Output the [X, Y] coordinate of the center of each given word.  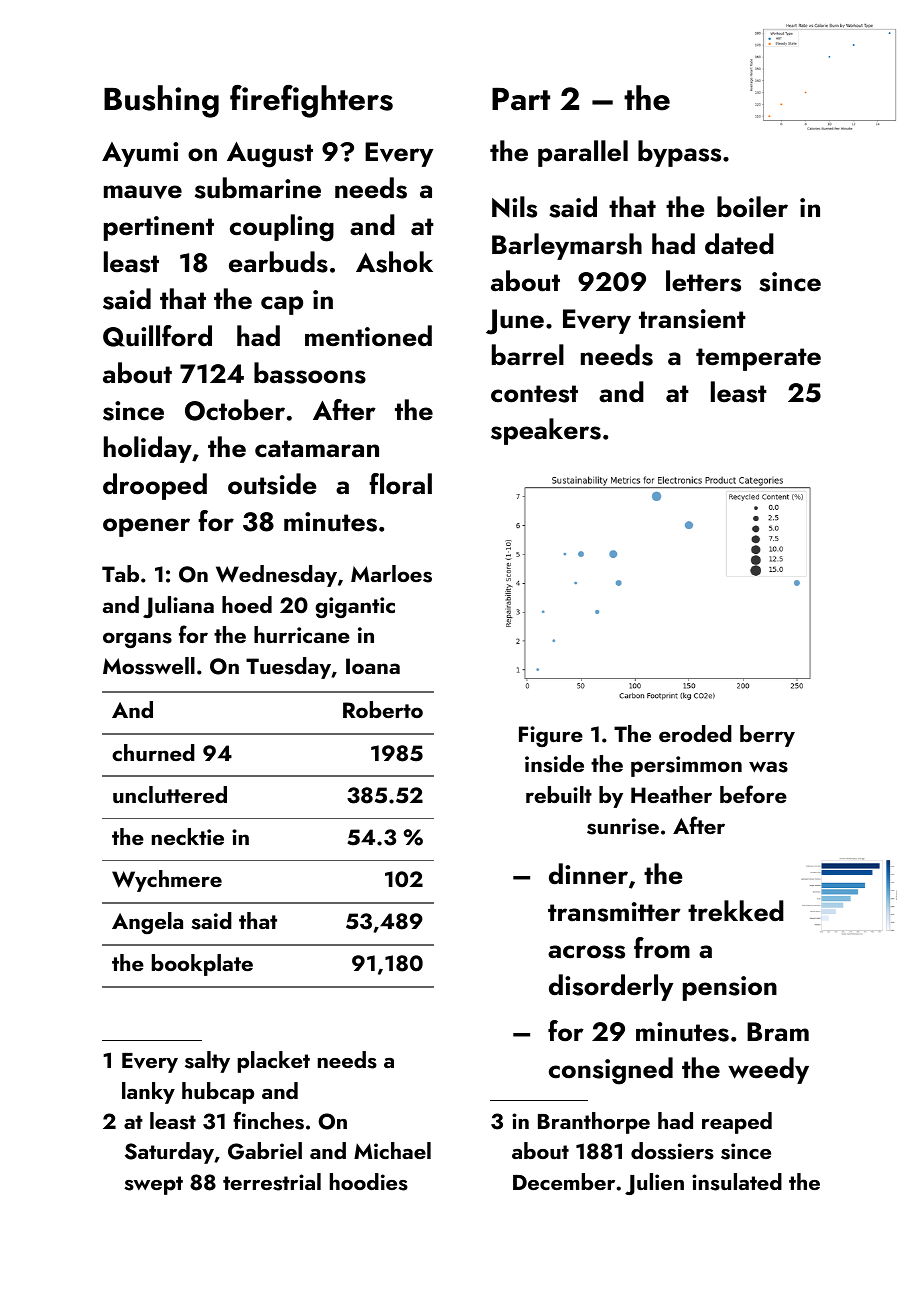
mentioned [368, 336]
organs [137, 640]
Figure [551, 736]
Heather [671, 794]
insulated [737, 1182]
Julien [654, 1184]
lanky [148, 1093]
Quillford [157, 336]
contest [534, 394]
